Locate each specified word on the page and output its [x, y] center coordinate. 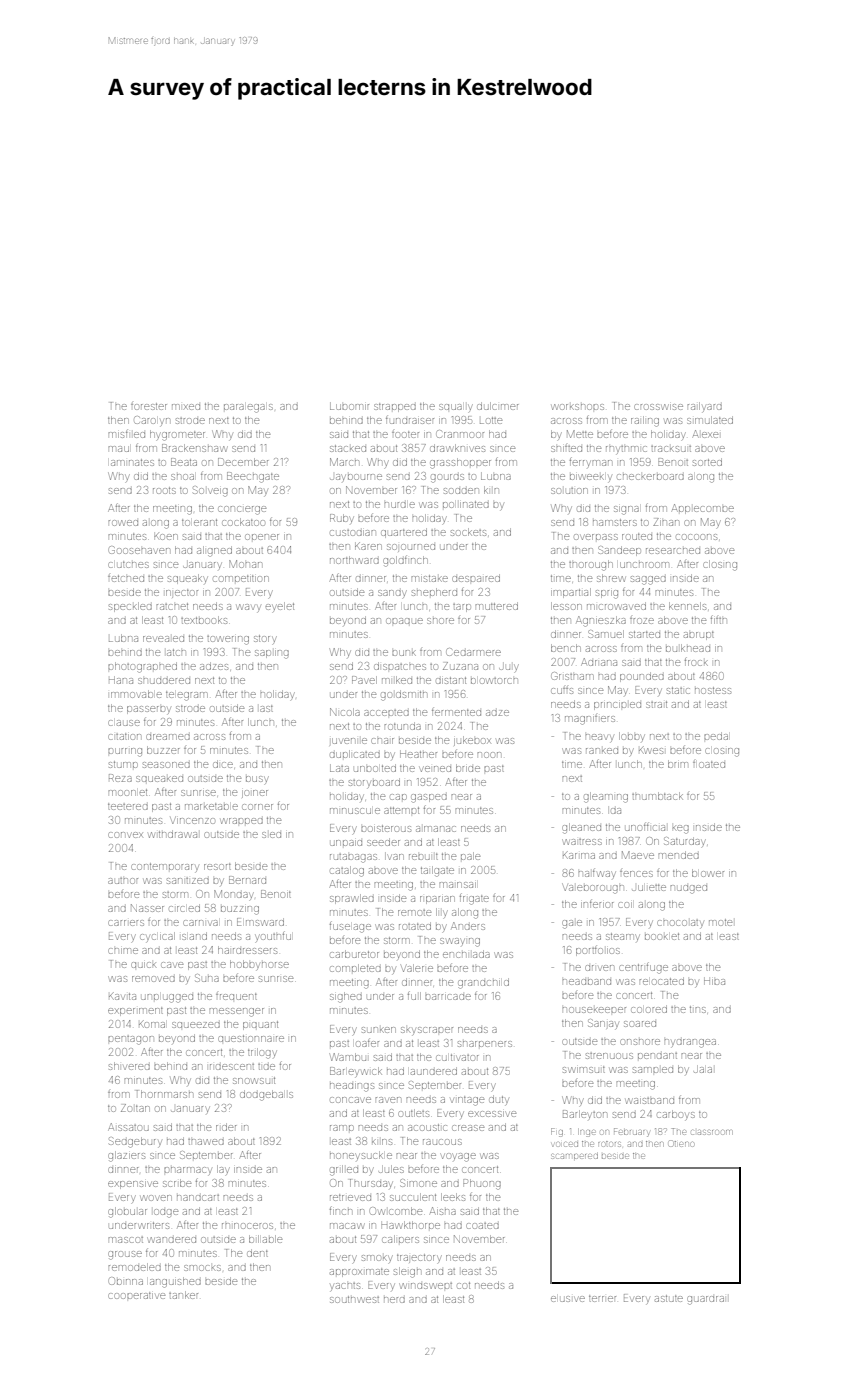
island [194, 936]
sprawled [352, 899]
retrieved [350, 1197]
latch [176, 652]
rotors [609, 1144]
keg [680, 829]
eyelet [280, 607]
